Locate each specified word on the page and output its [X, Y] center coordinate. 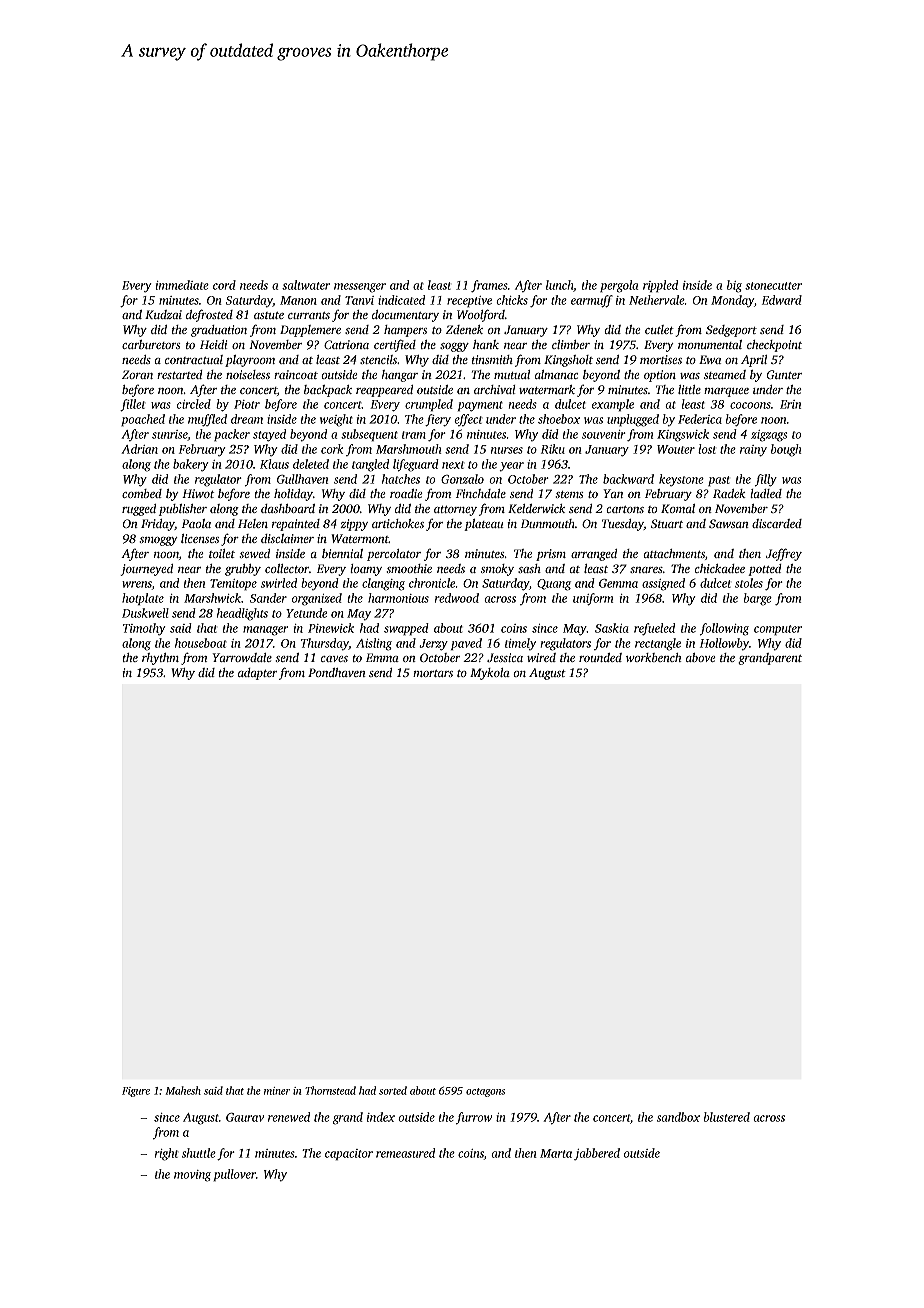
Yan [613, 493]
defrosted [209, 315]
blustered [727, 1117]
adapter [257, 674]
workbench [653, 657]
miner [277, 1091]
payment [480, 406]
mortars [433, 673]
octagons [485, 1092]
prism [551, 555]
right [167, 1154]
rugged [139, 510]
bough [786, 450]
